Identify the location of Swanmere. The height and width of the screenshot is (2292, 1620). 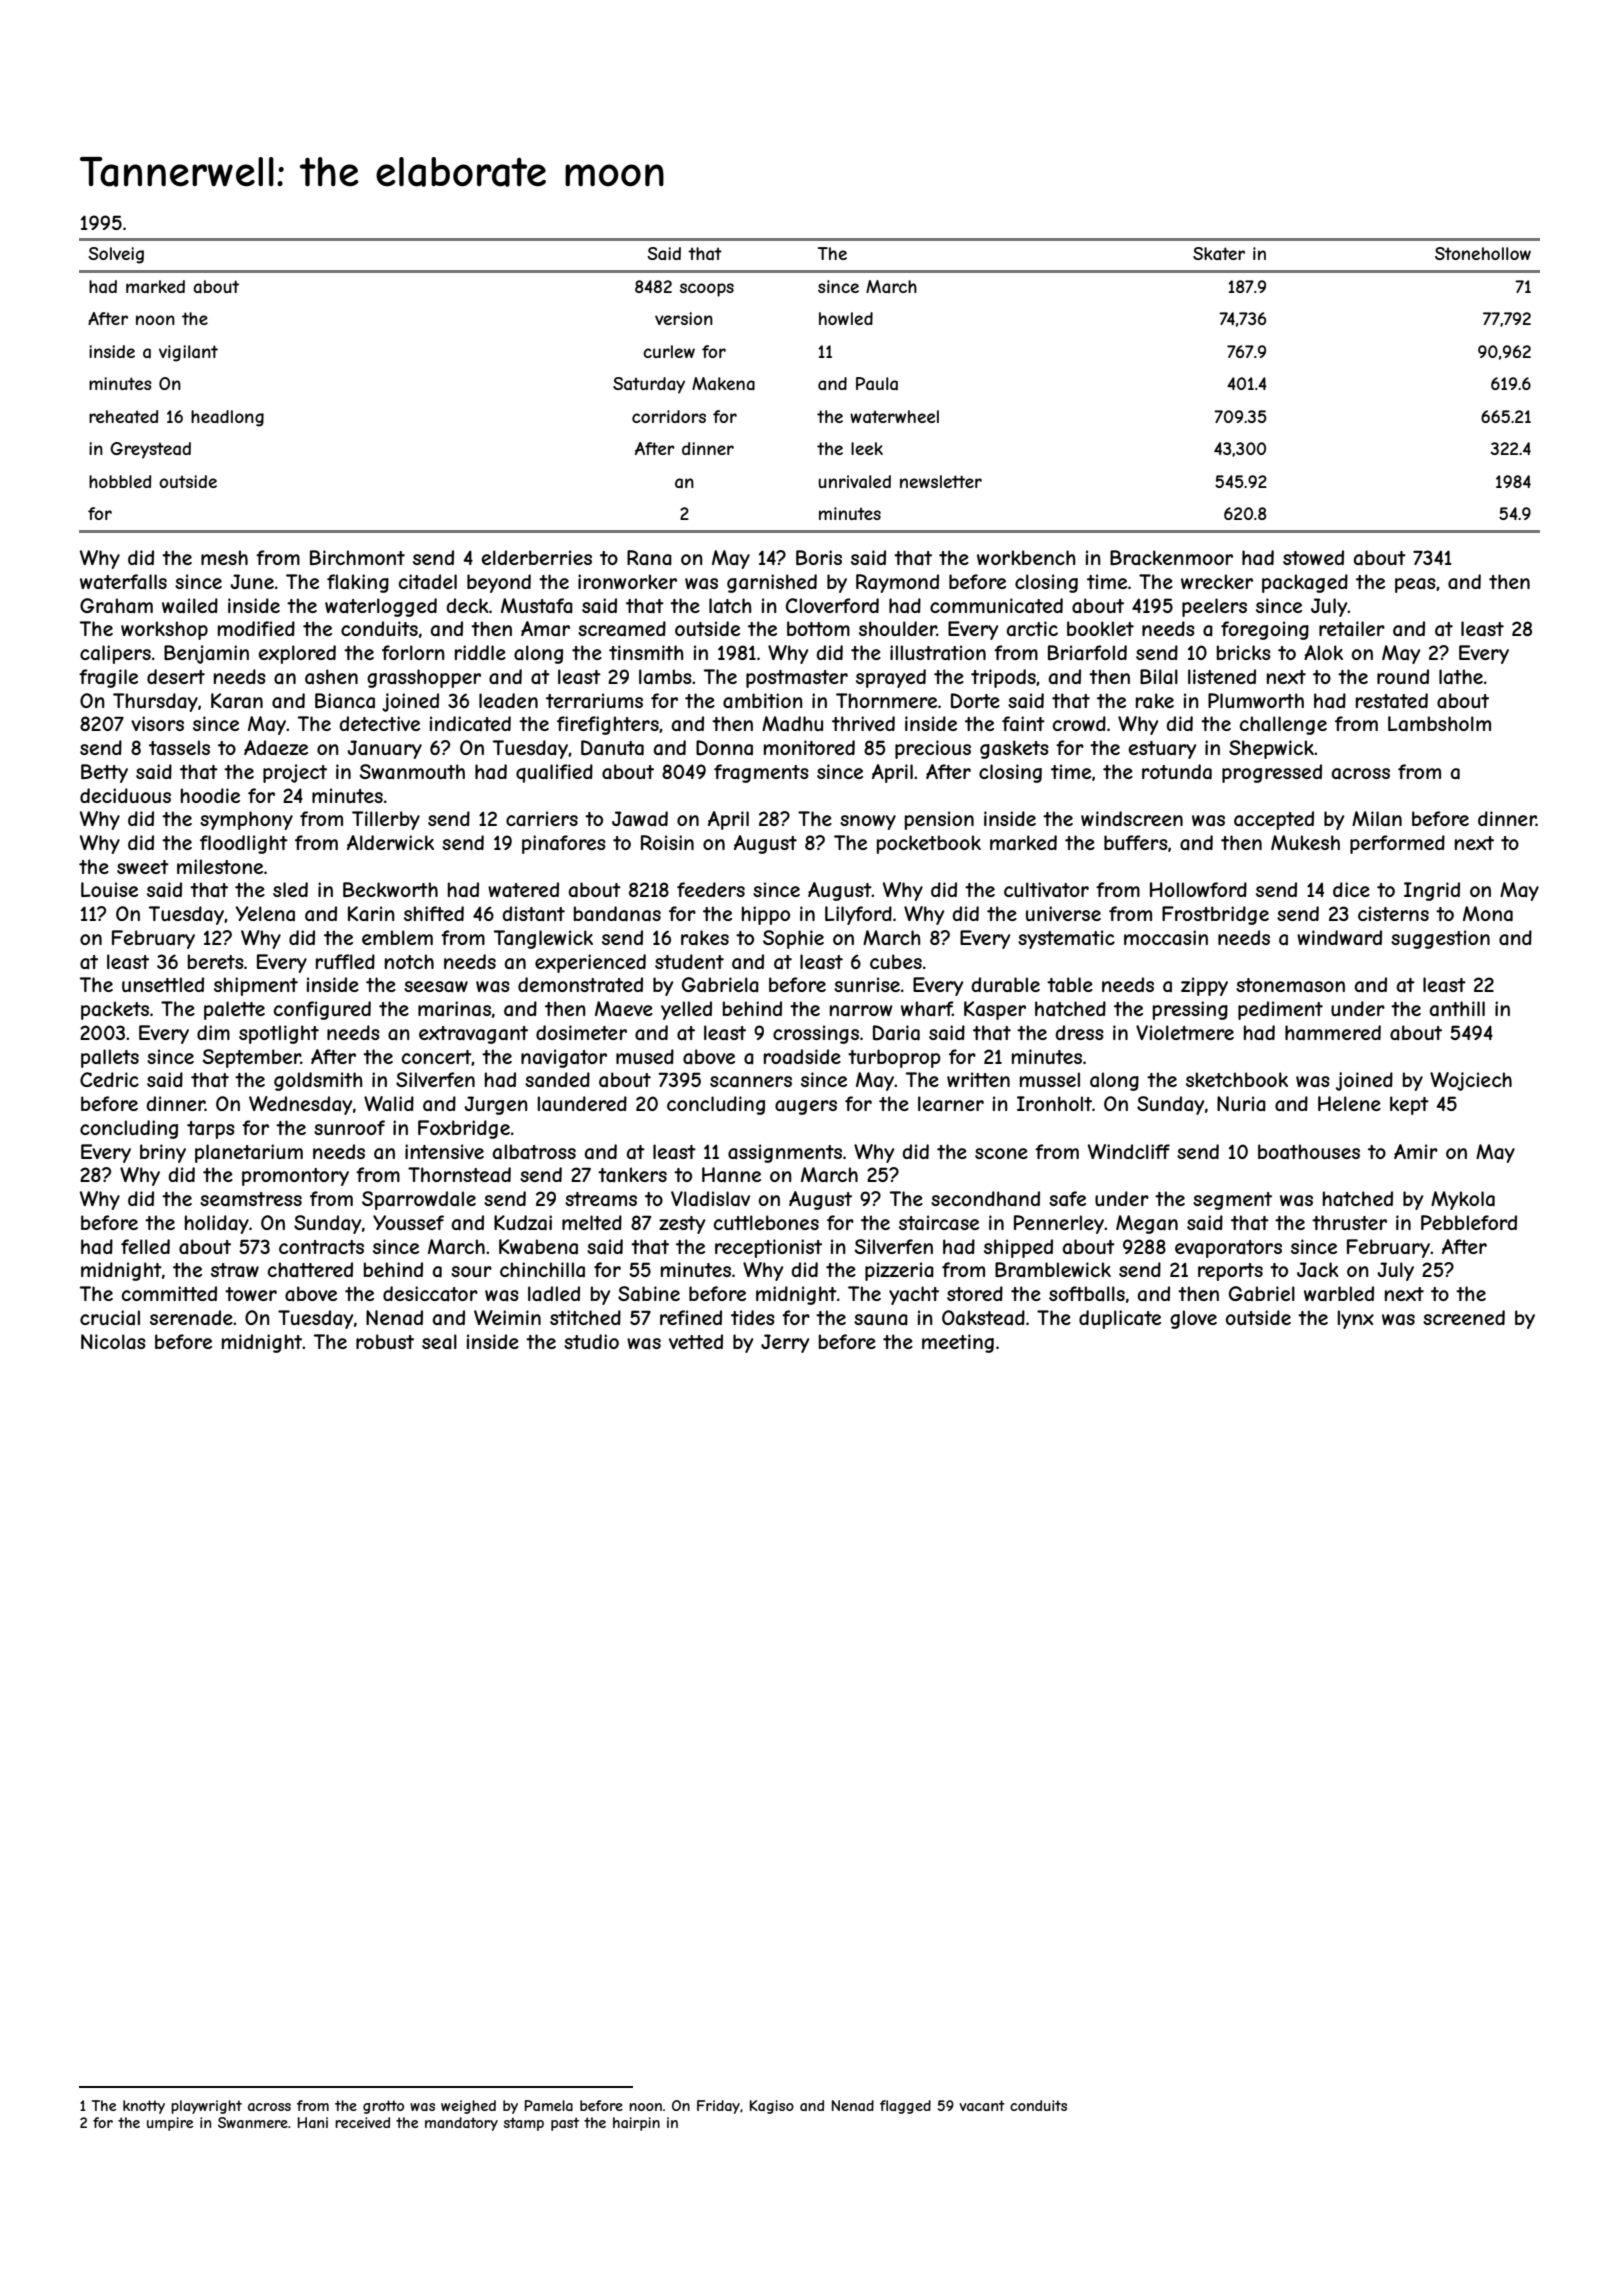
(253, 2122).
